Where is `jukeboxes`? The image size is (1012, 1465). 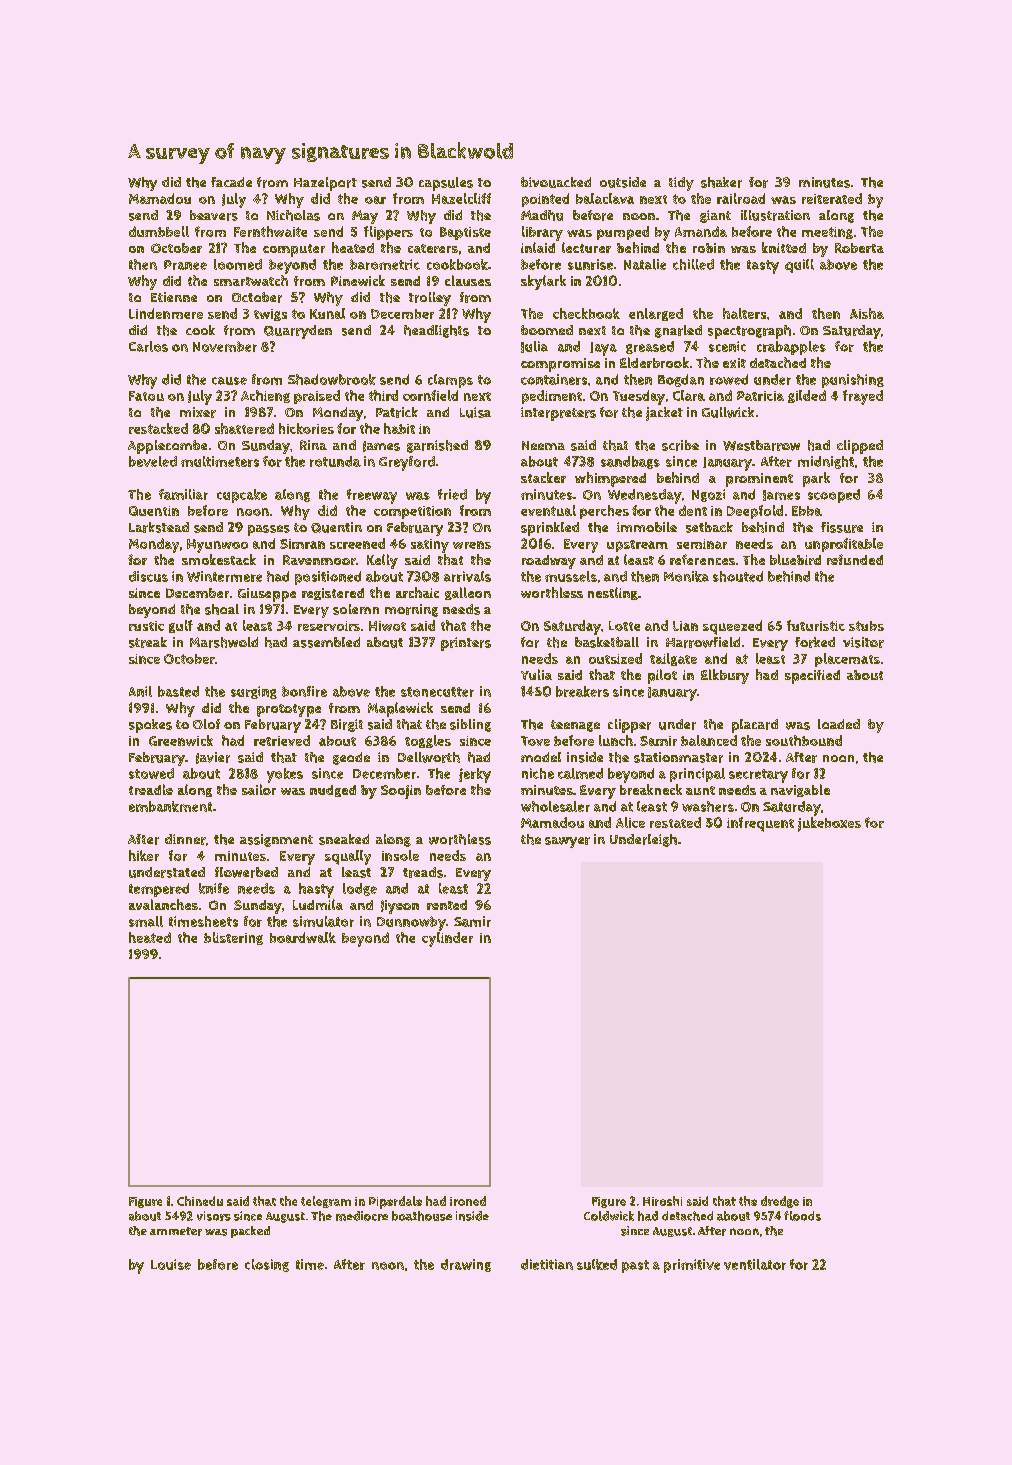
jukeboxes is located at coordinates (829, 824).
